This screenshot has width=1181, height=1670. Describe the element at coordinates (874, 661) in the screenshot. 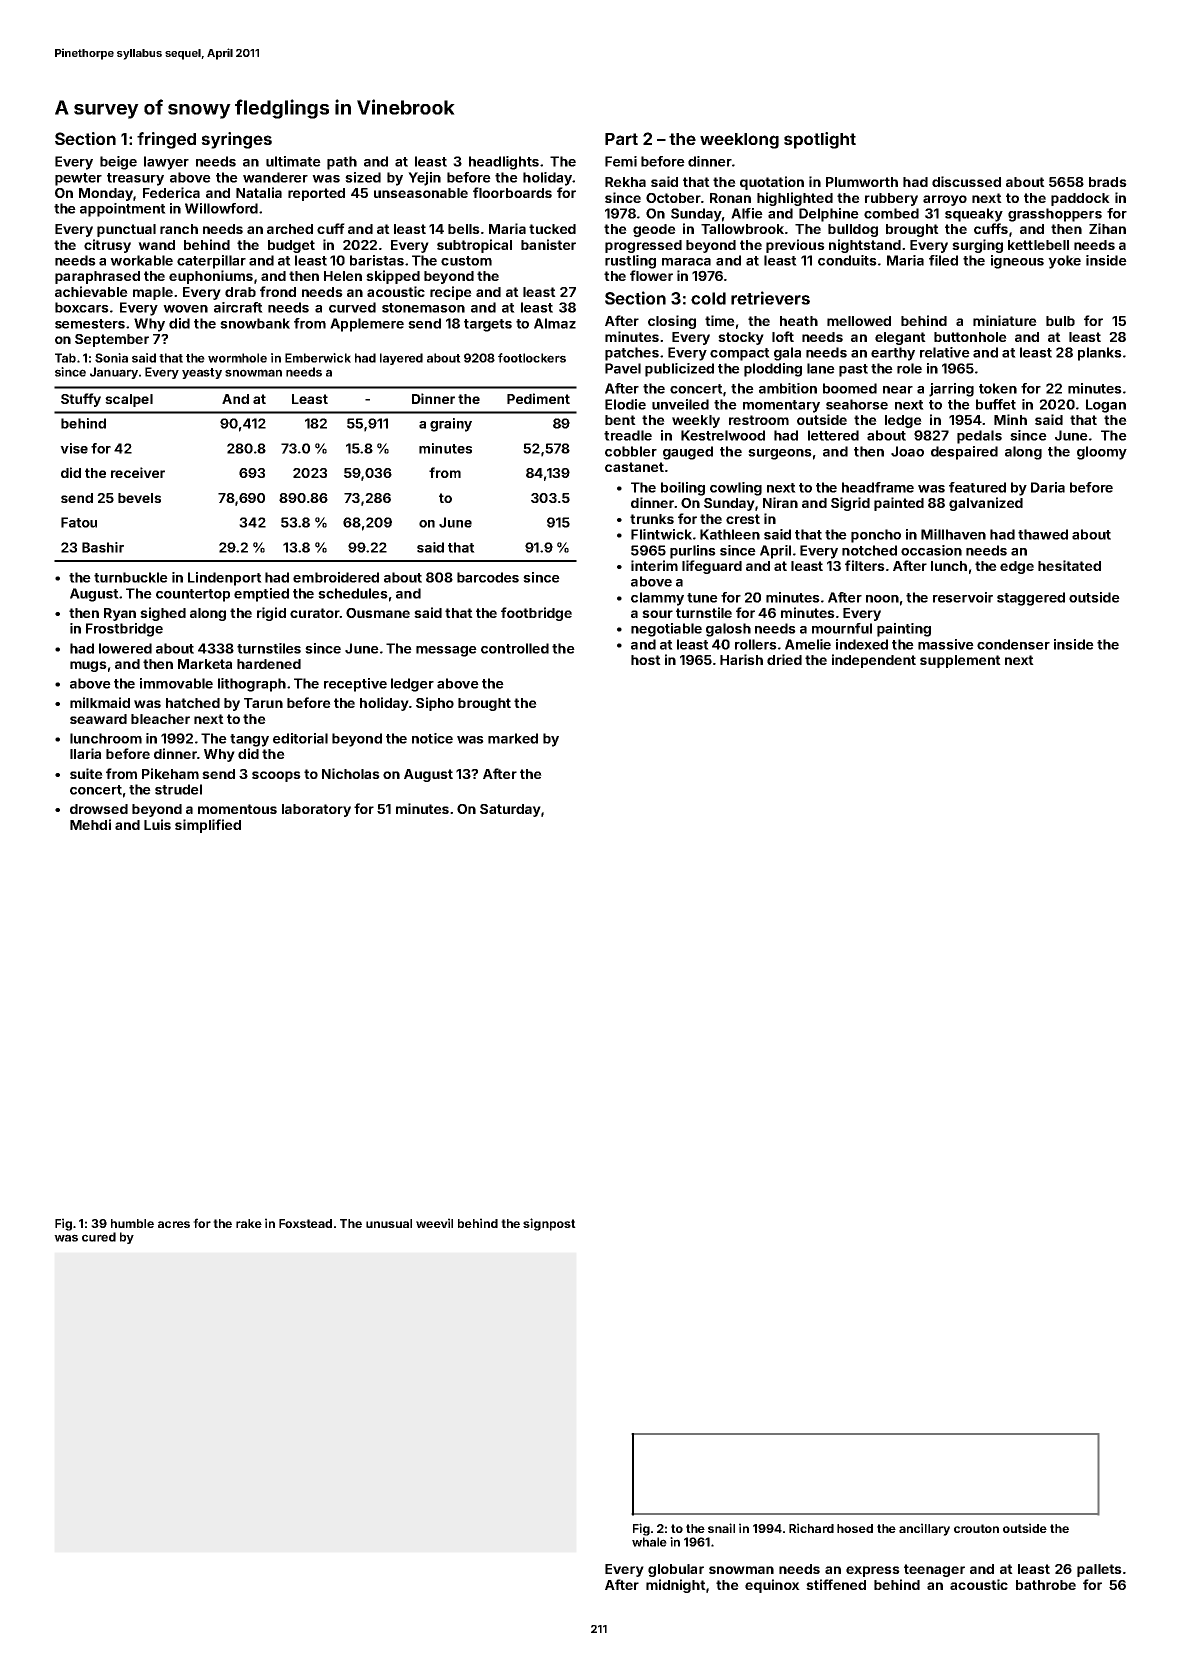

I see `independent` at that location.
